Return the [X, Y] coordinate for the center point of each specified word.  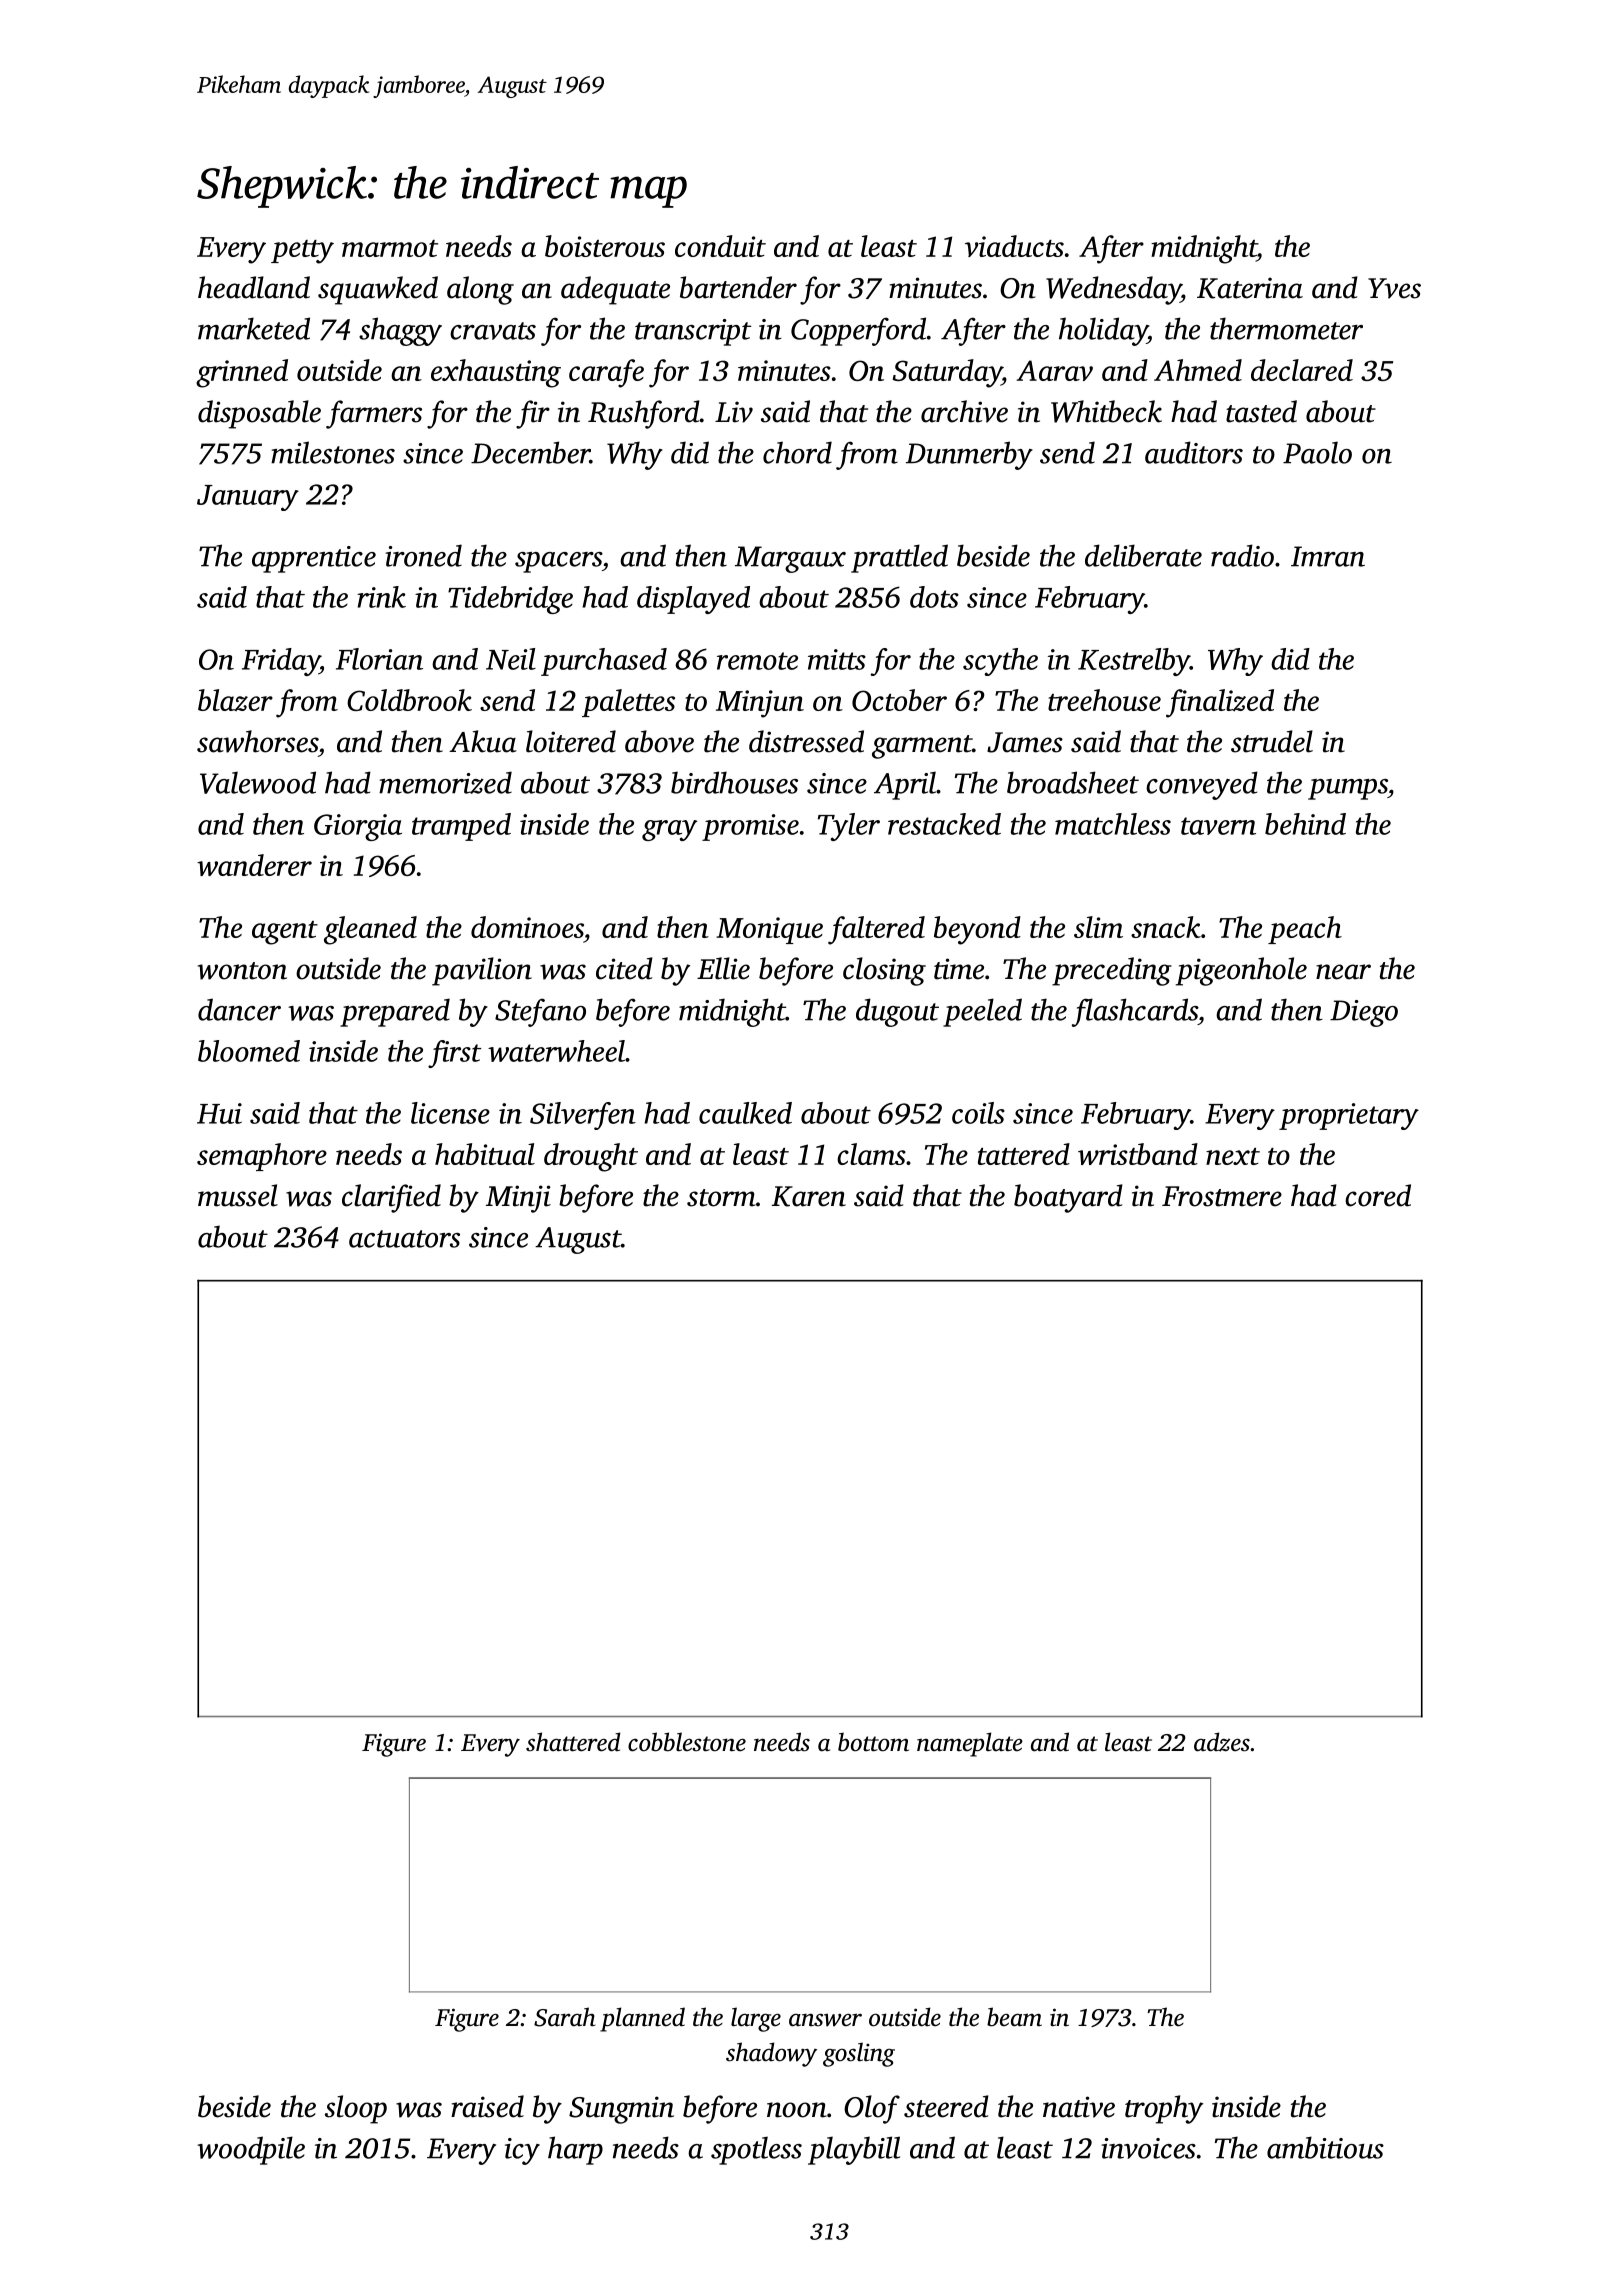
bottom [873, 1742]
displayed [693, 600]
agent [285, 933]
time [959, 969]
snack [1166, 927]
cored [1378, 1195]
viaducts [1014, 246]
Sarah [564, 2017]
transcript [693, 332]
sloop [356, 2109]
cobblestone [687, 1742]
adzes [1222, 1742]
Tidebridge [510, 600]
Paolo [1317, 452]
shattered [573, 1742]
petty [302, 252]
